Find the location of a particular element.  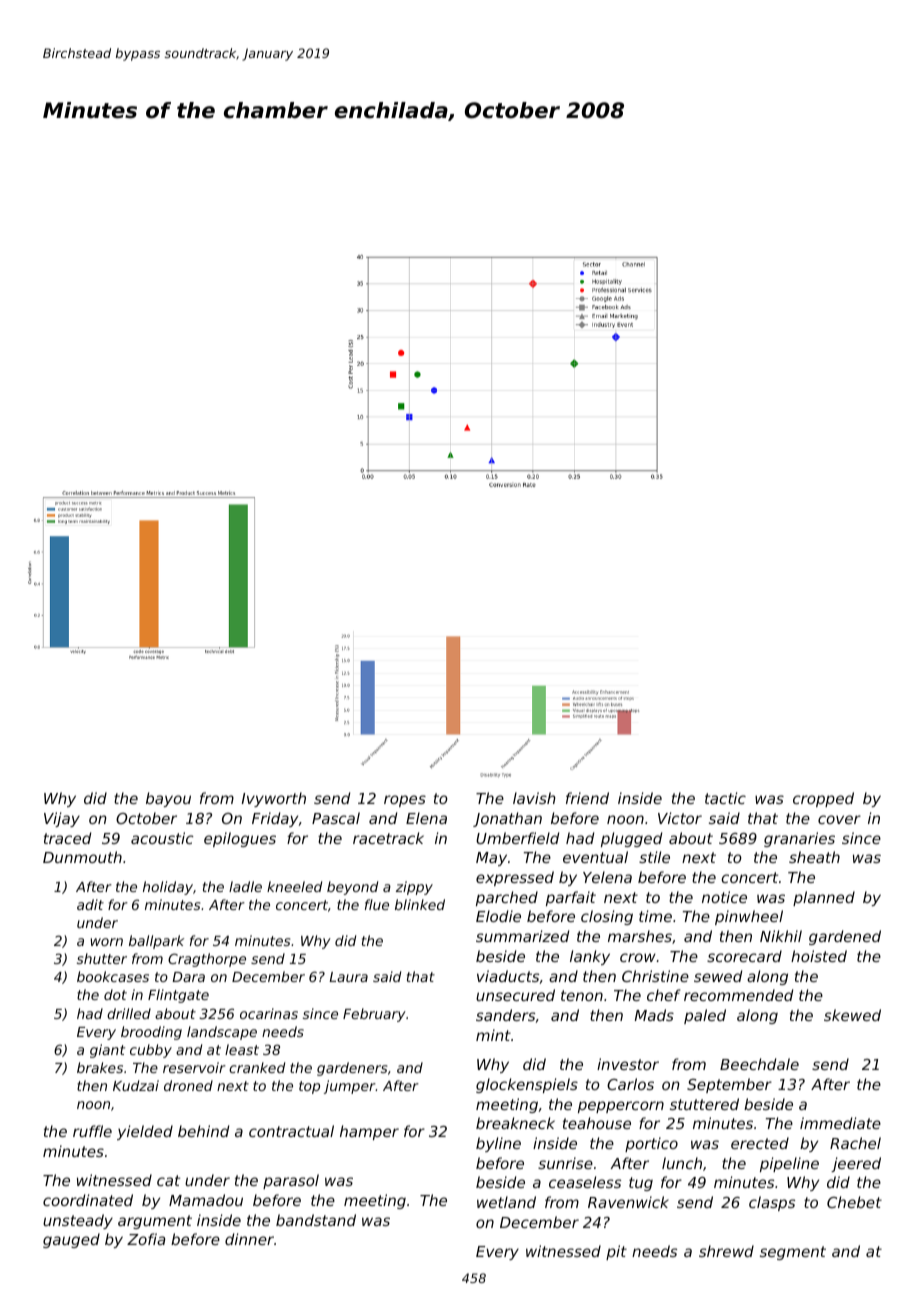

ruffle is located at coordinates (92, 1131).
